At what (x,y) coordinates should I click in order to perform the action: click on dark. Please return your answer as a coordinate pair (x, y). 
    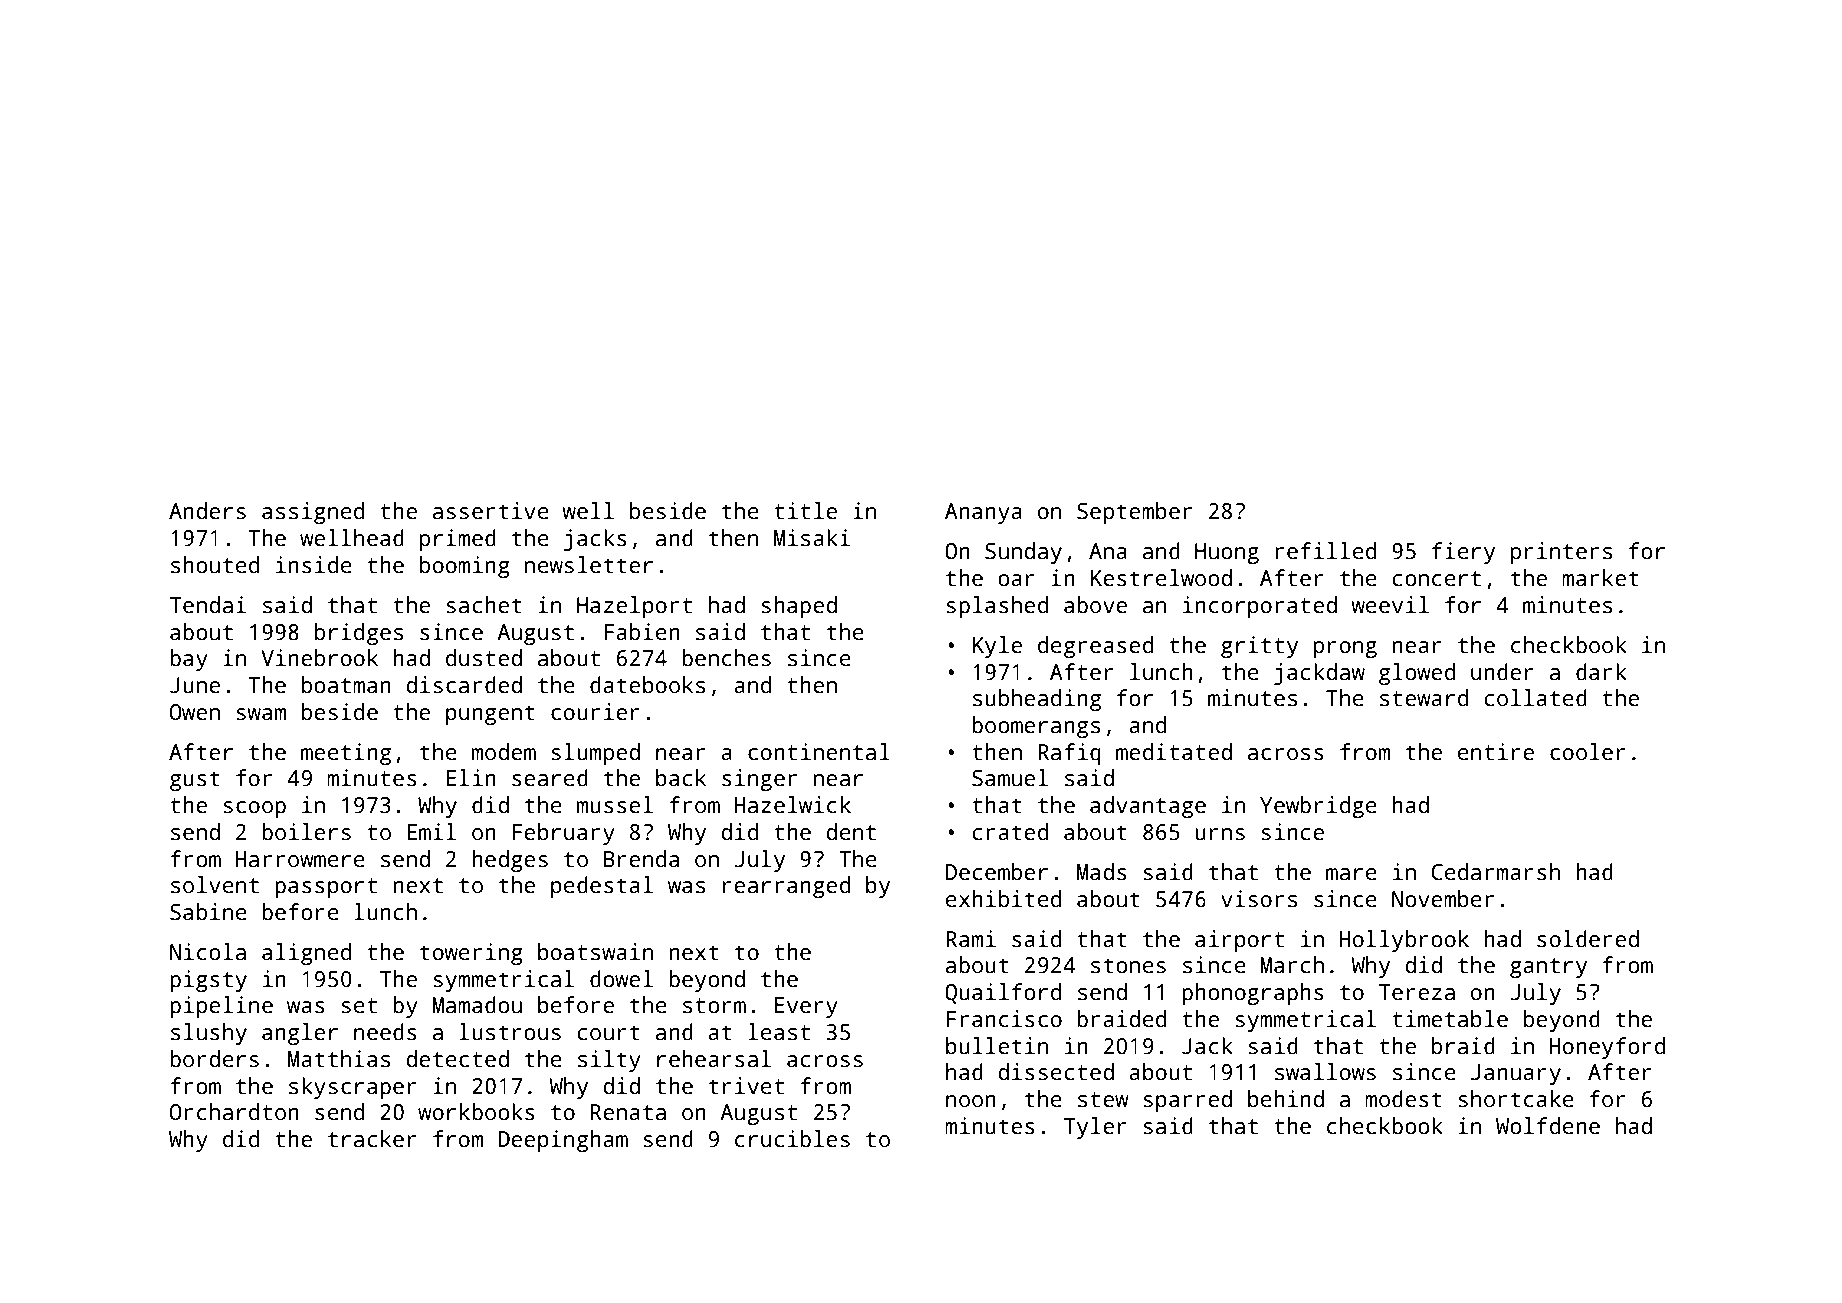
    Looking at the image, I should click on (1601, 672).
